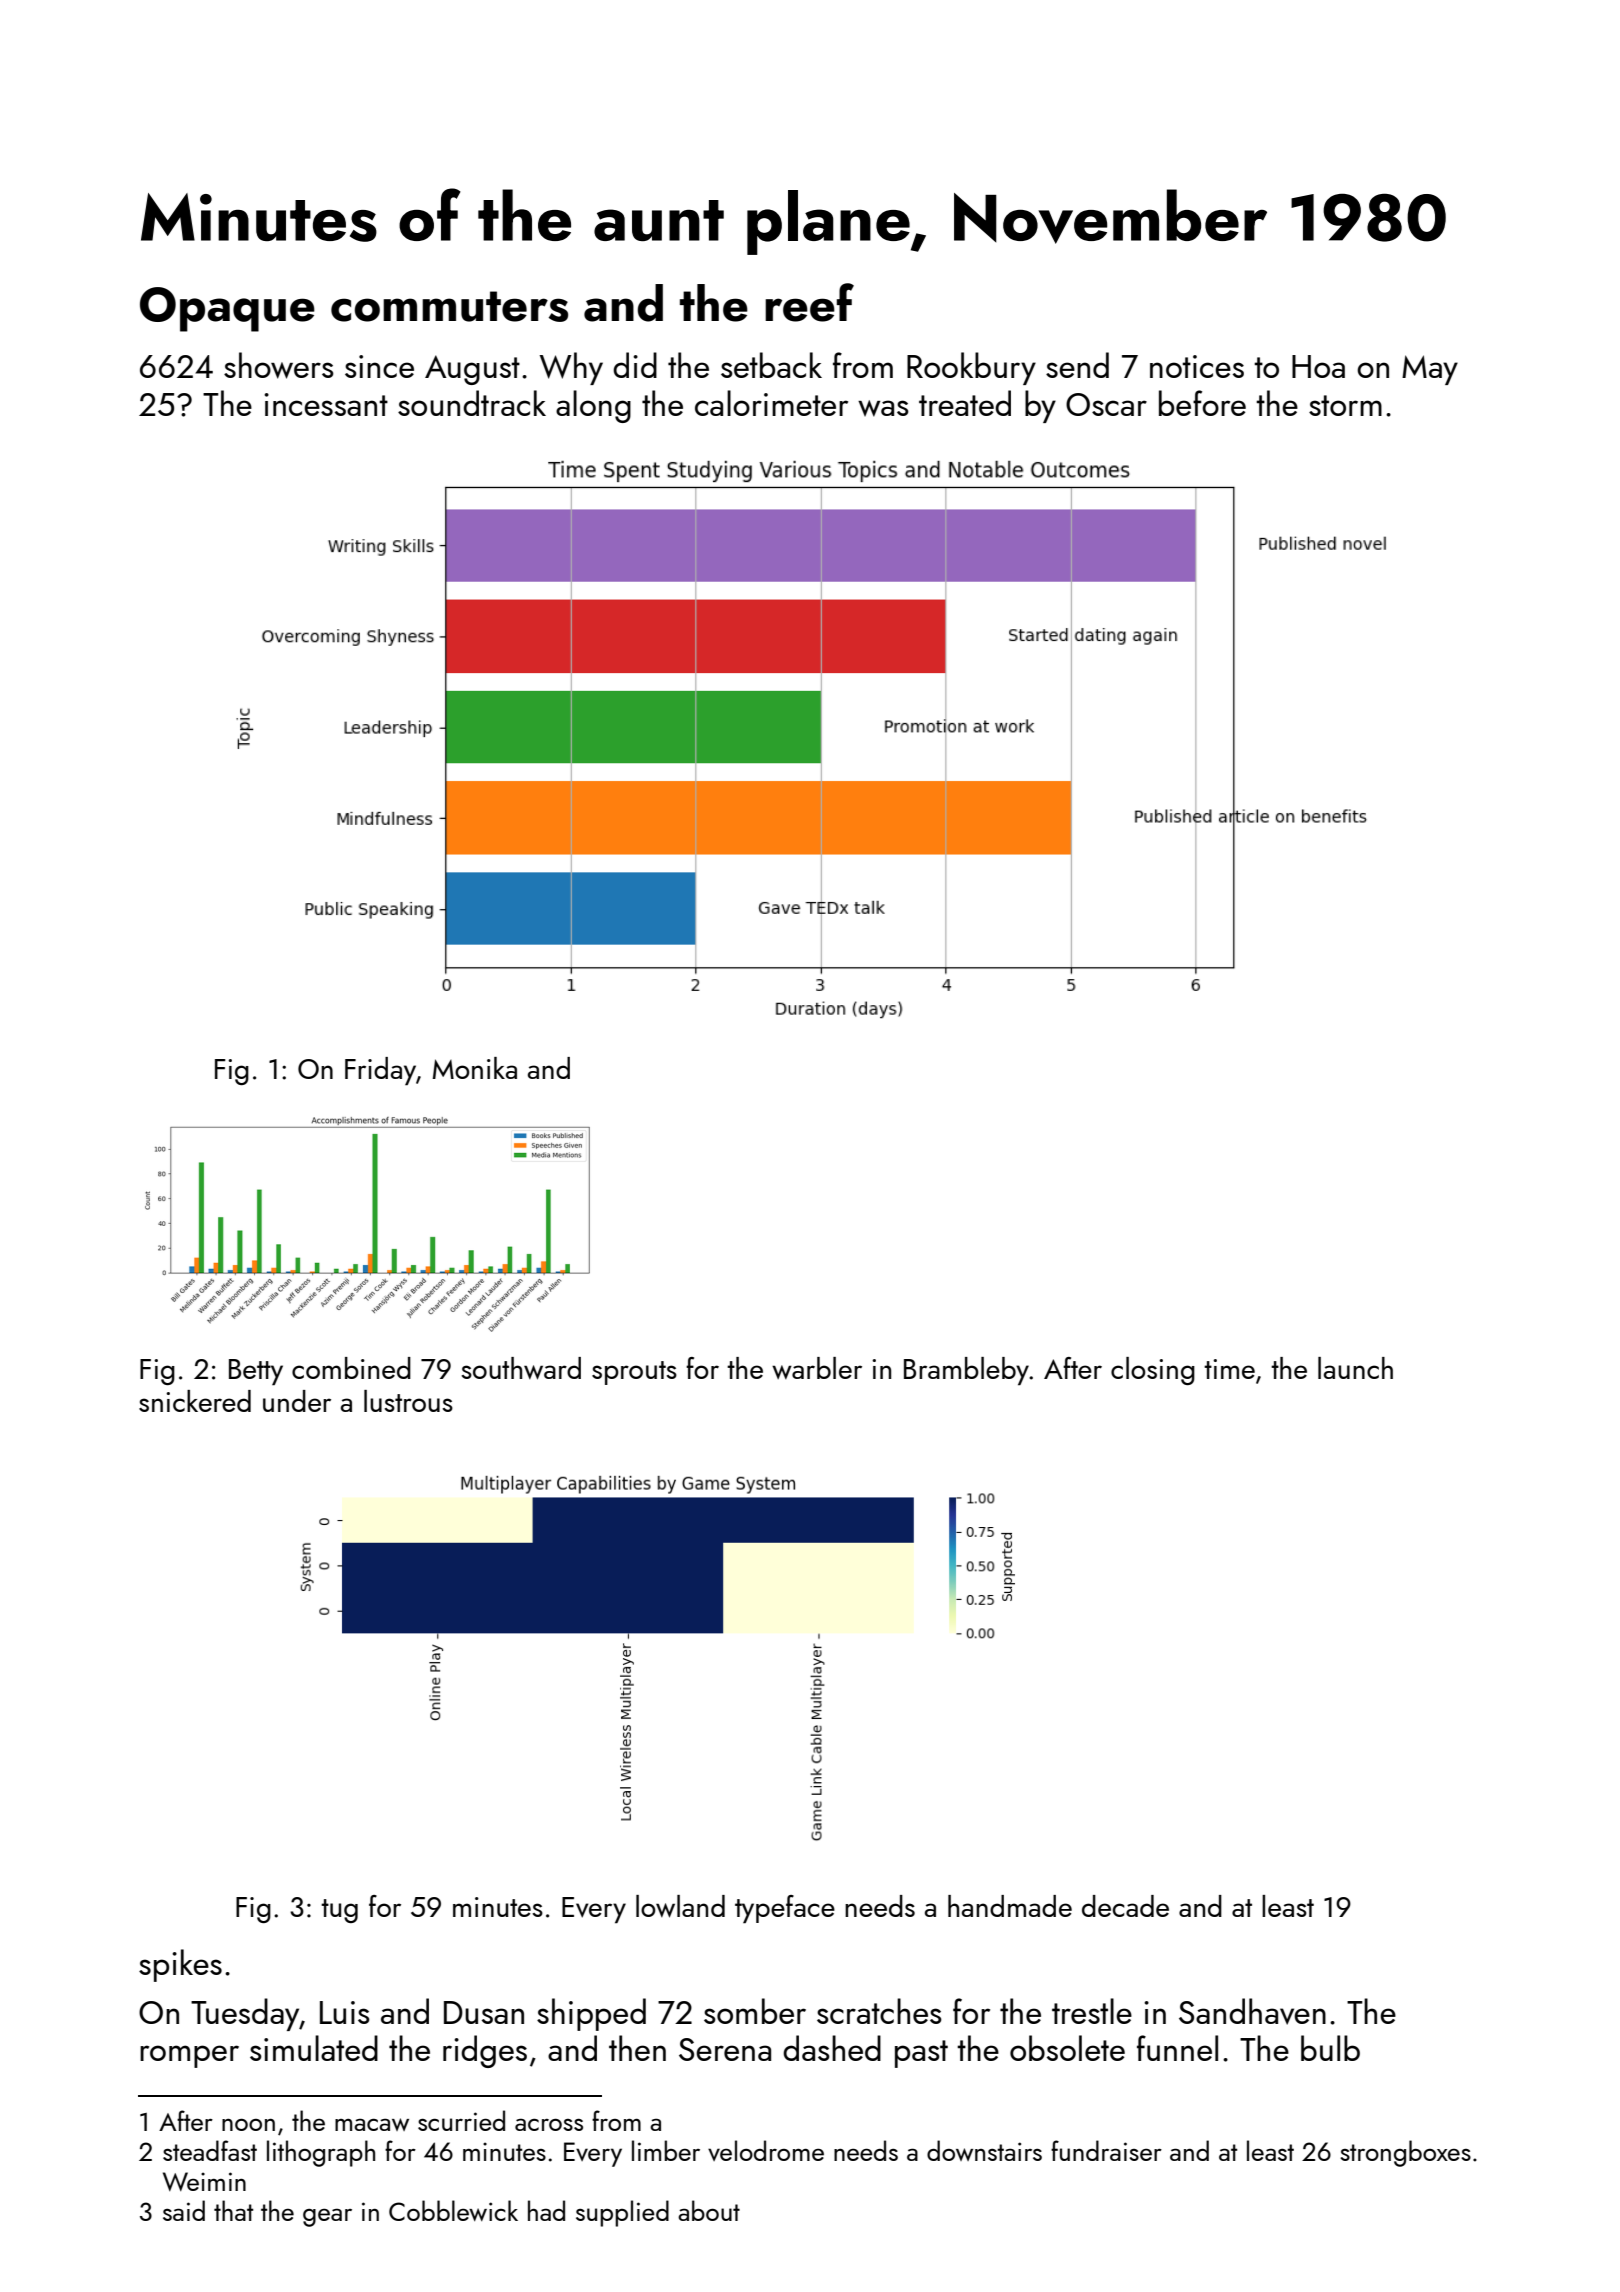 The height and width of the screenshot is (2292, 1620). I want to click on closing, so click(1153, 1371).
